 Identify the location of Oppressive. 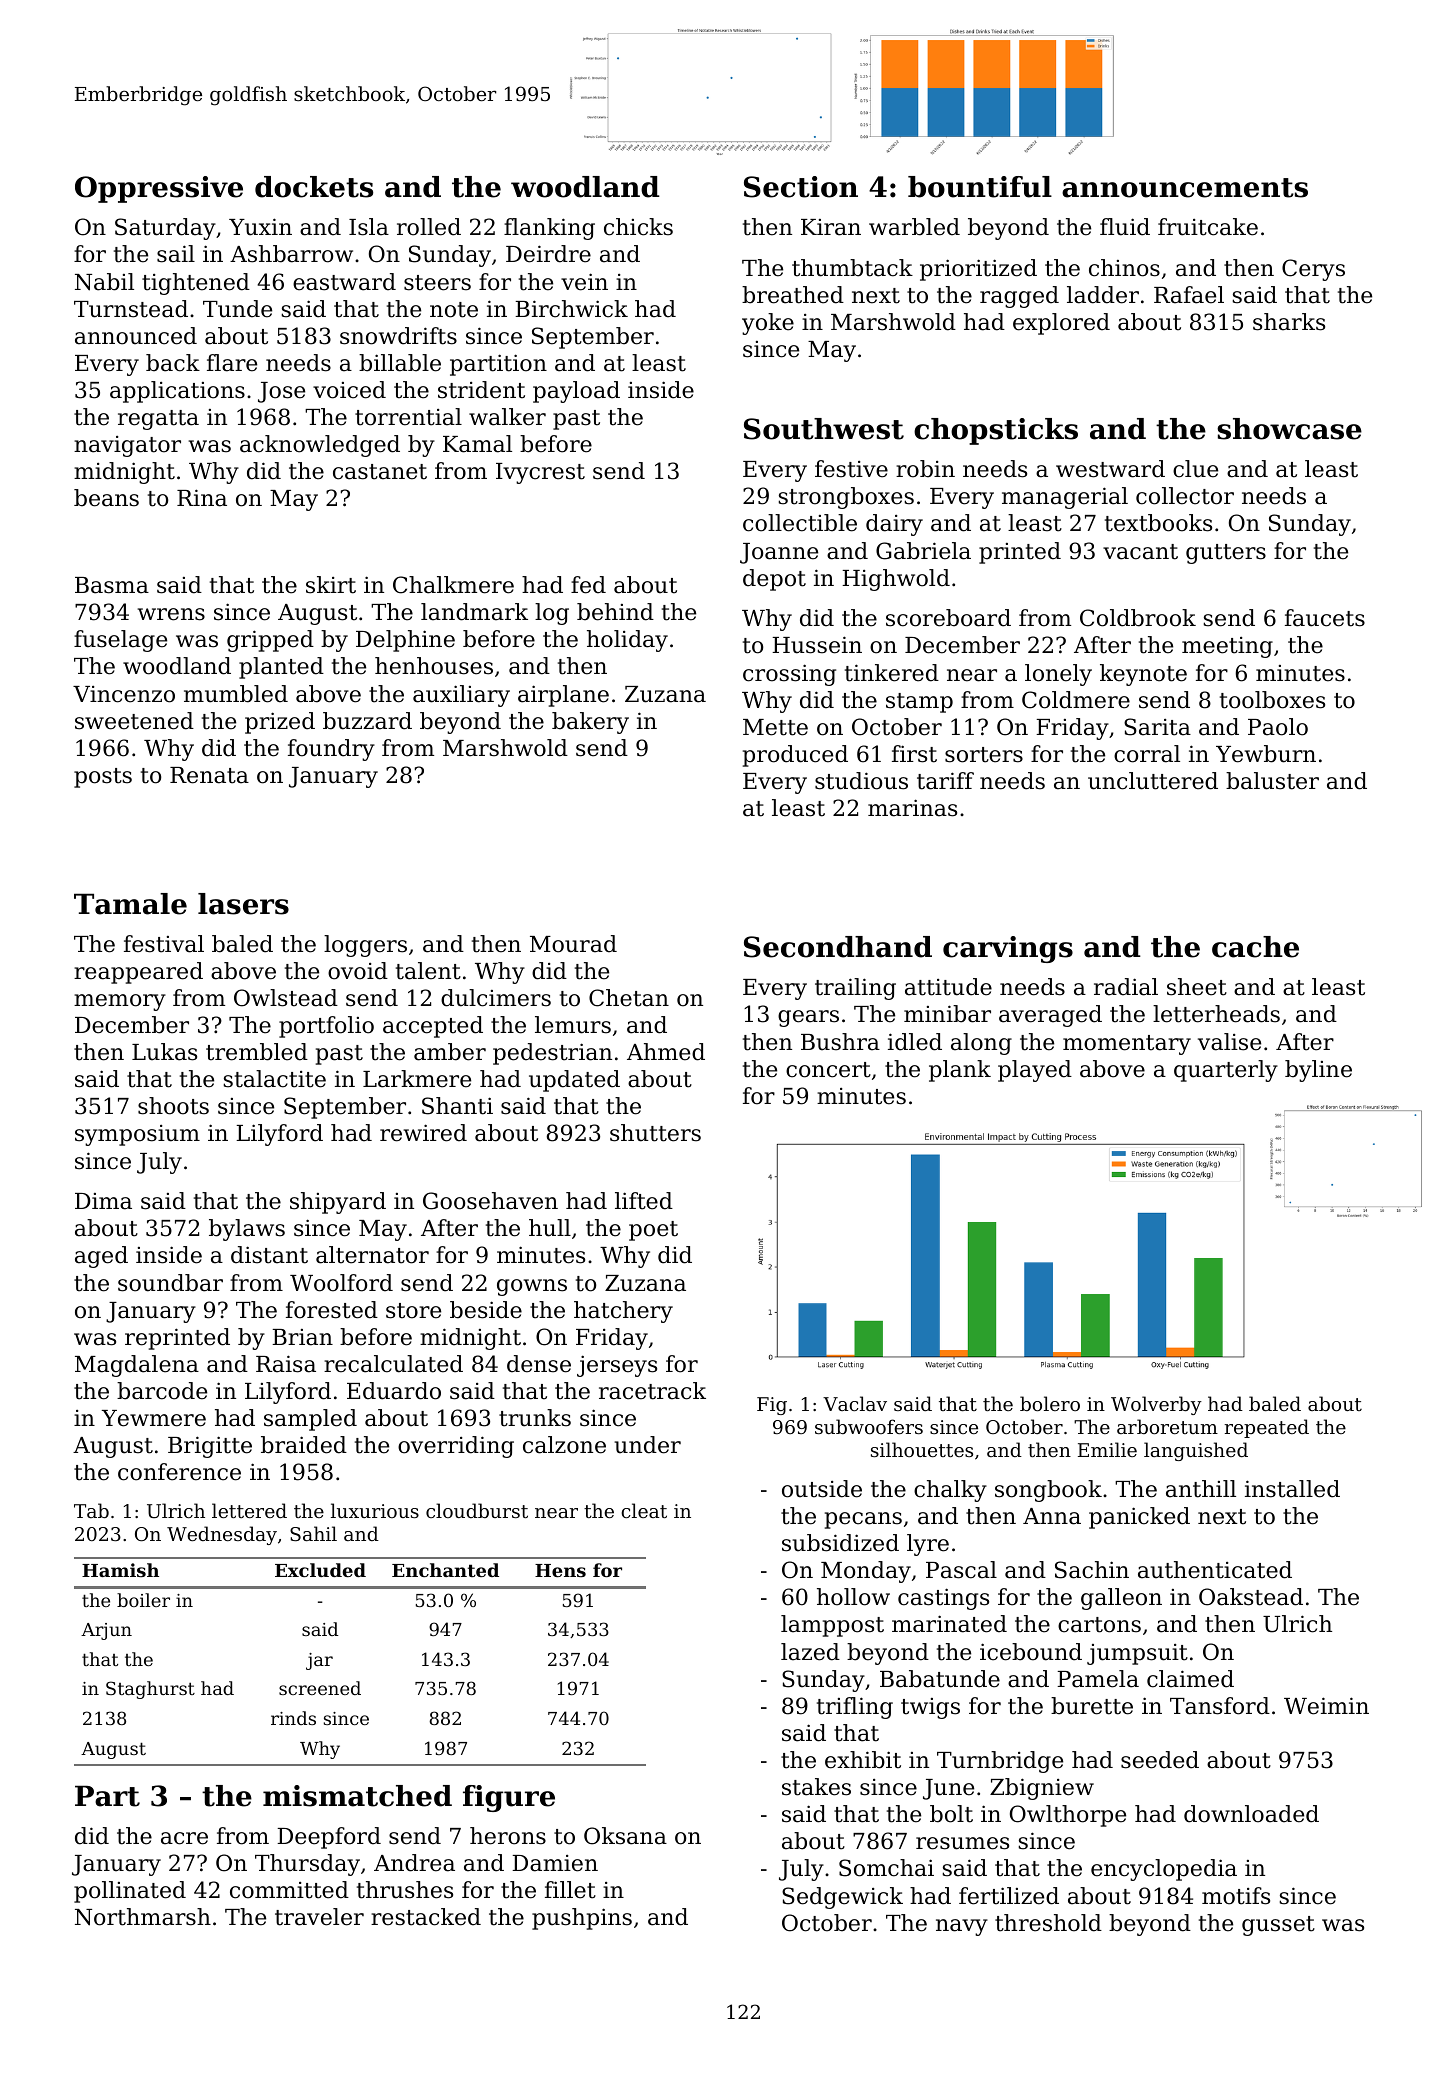
(159, 189).
